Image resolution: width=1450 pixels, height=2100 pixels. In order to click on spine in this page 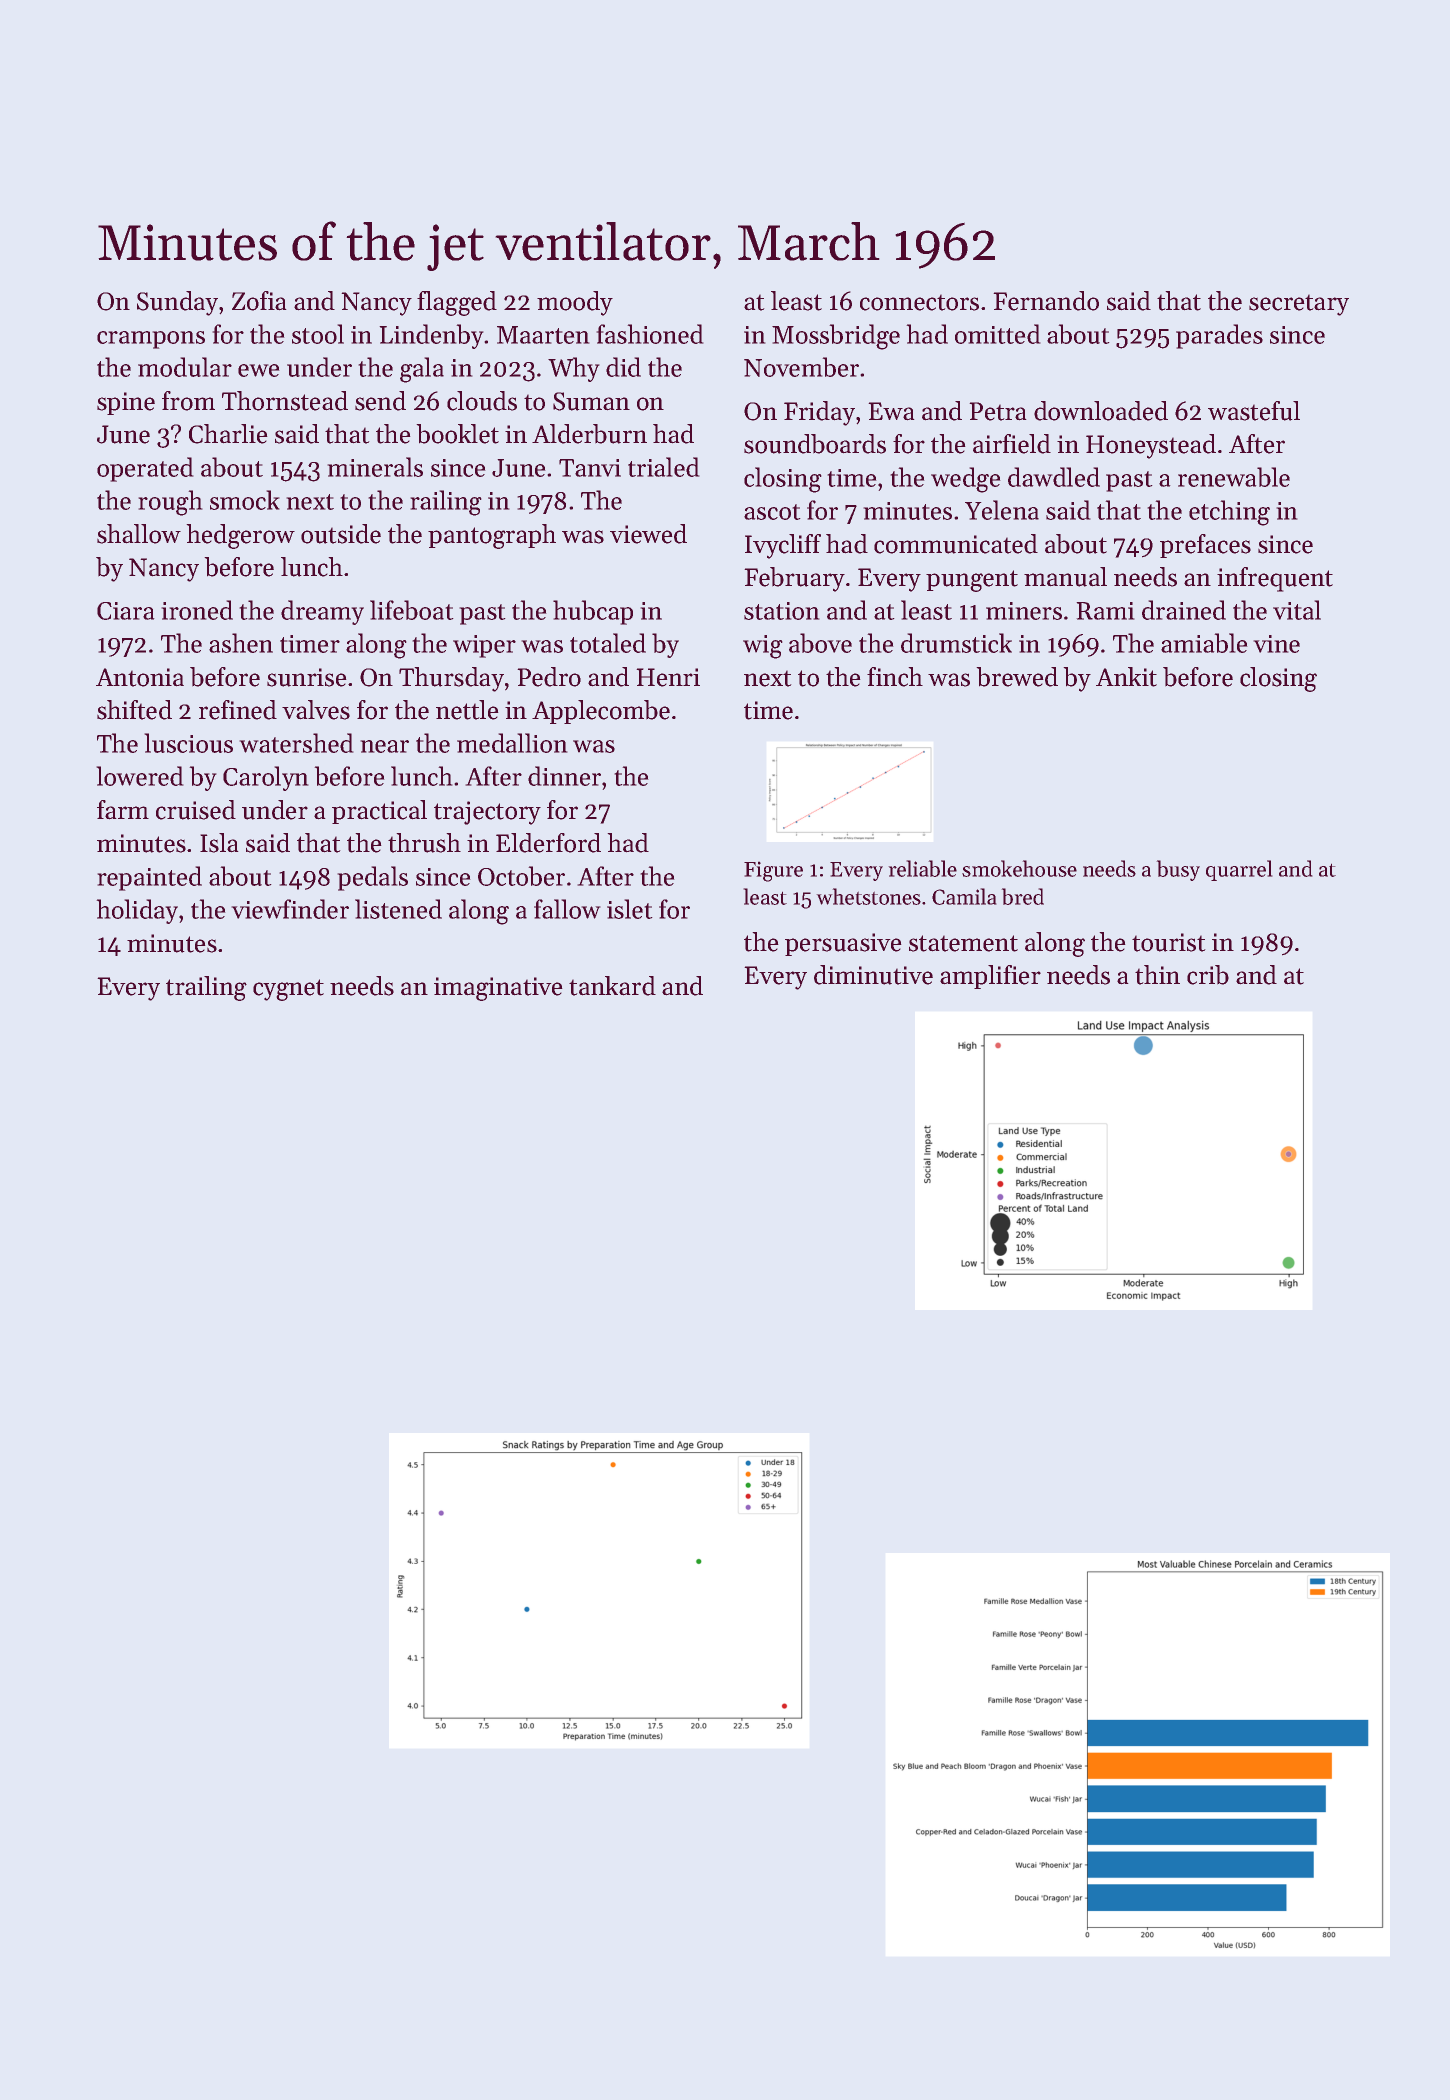, I will do `click(126, 403)`.
